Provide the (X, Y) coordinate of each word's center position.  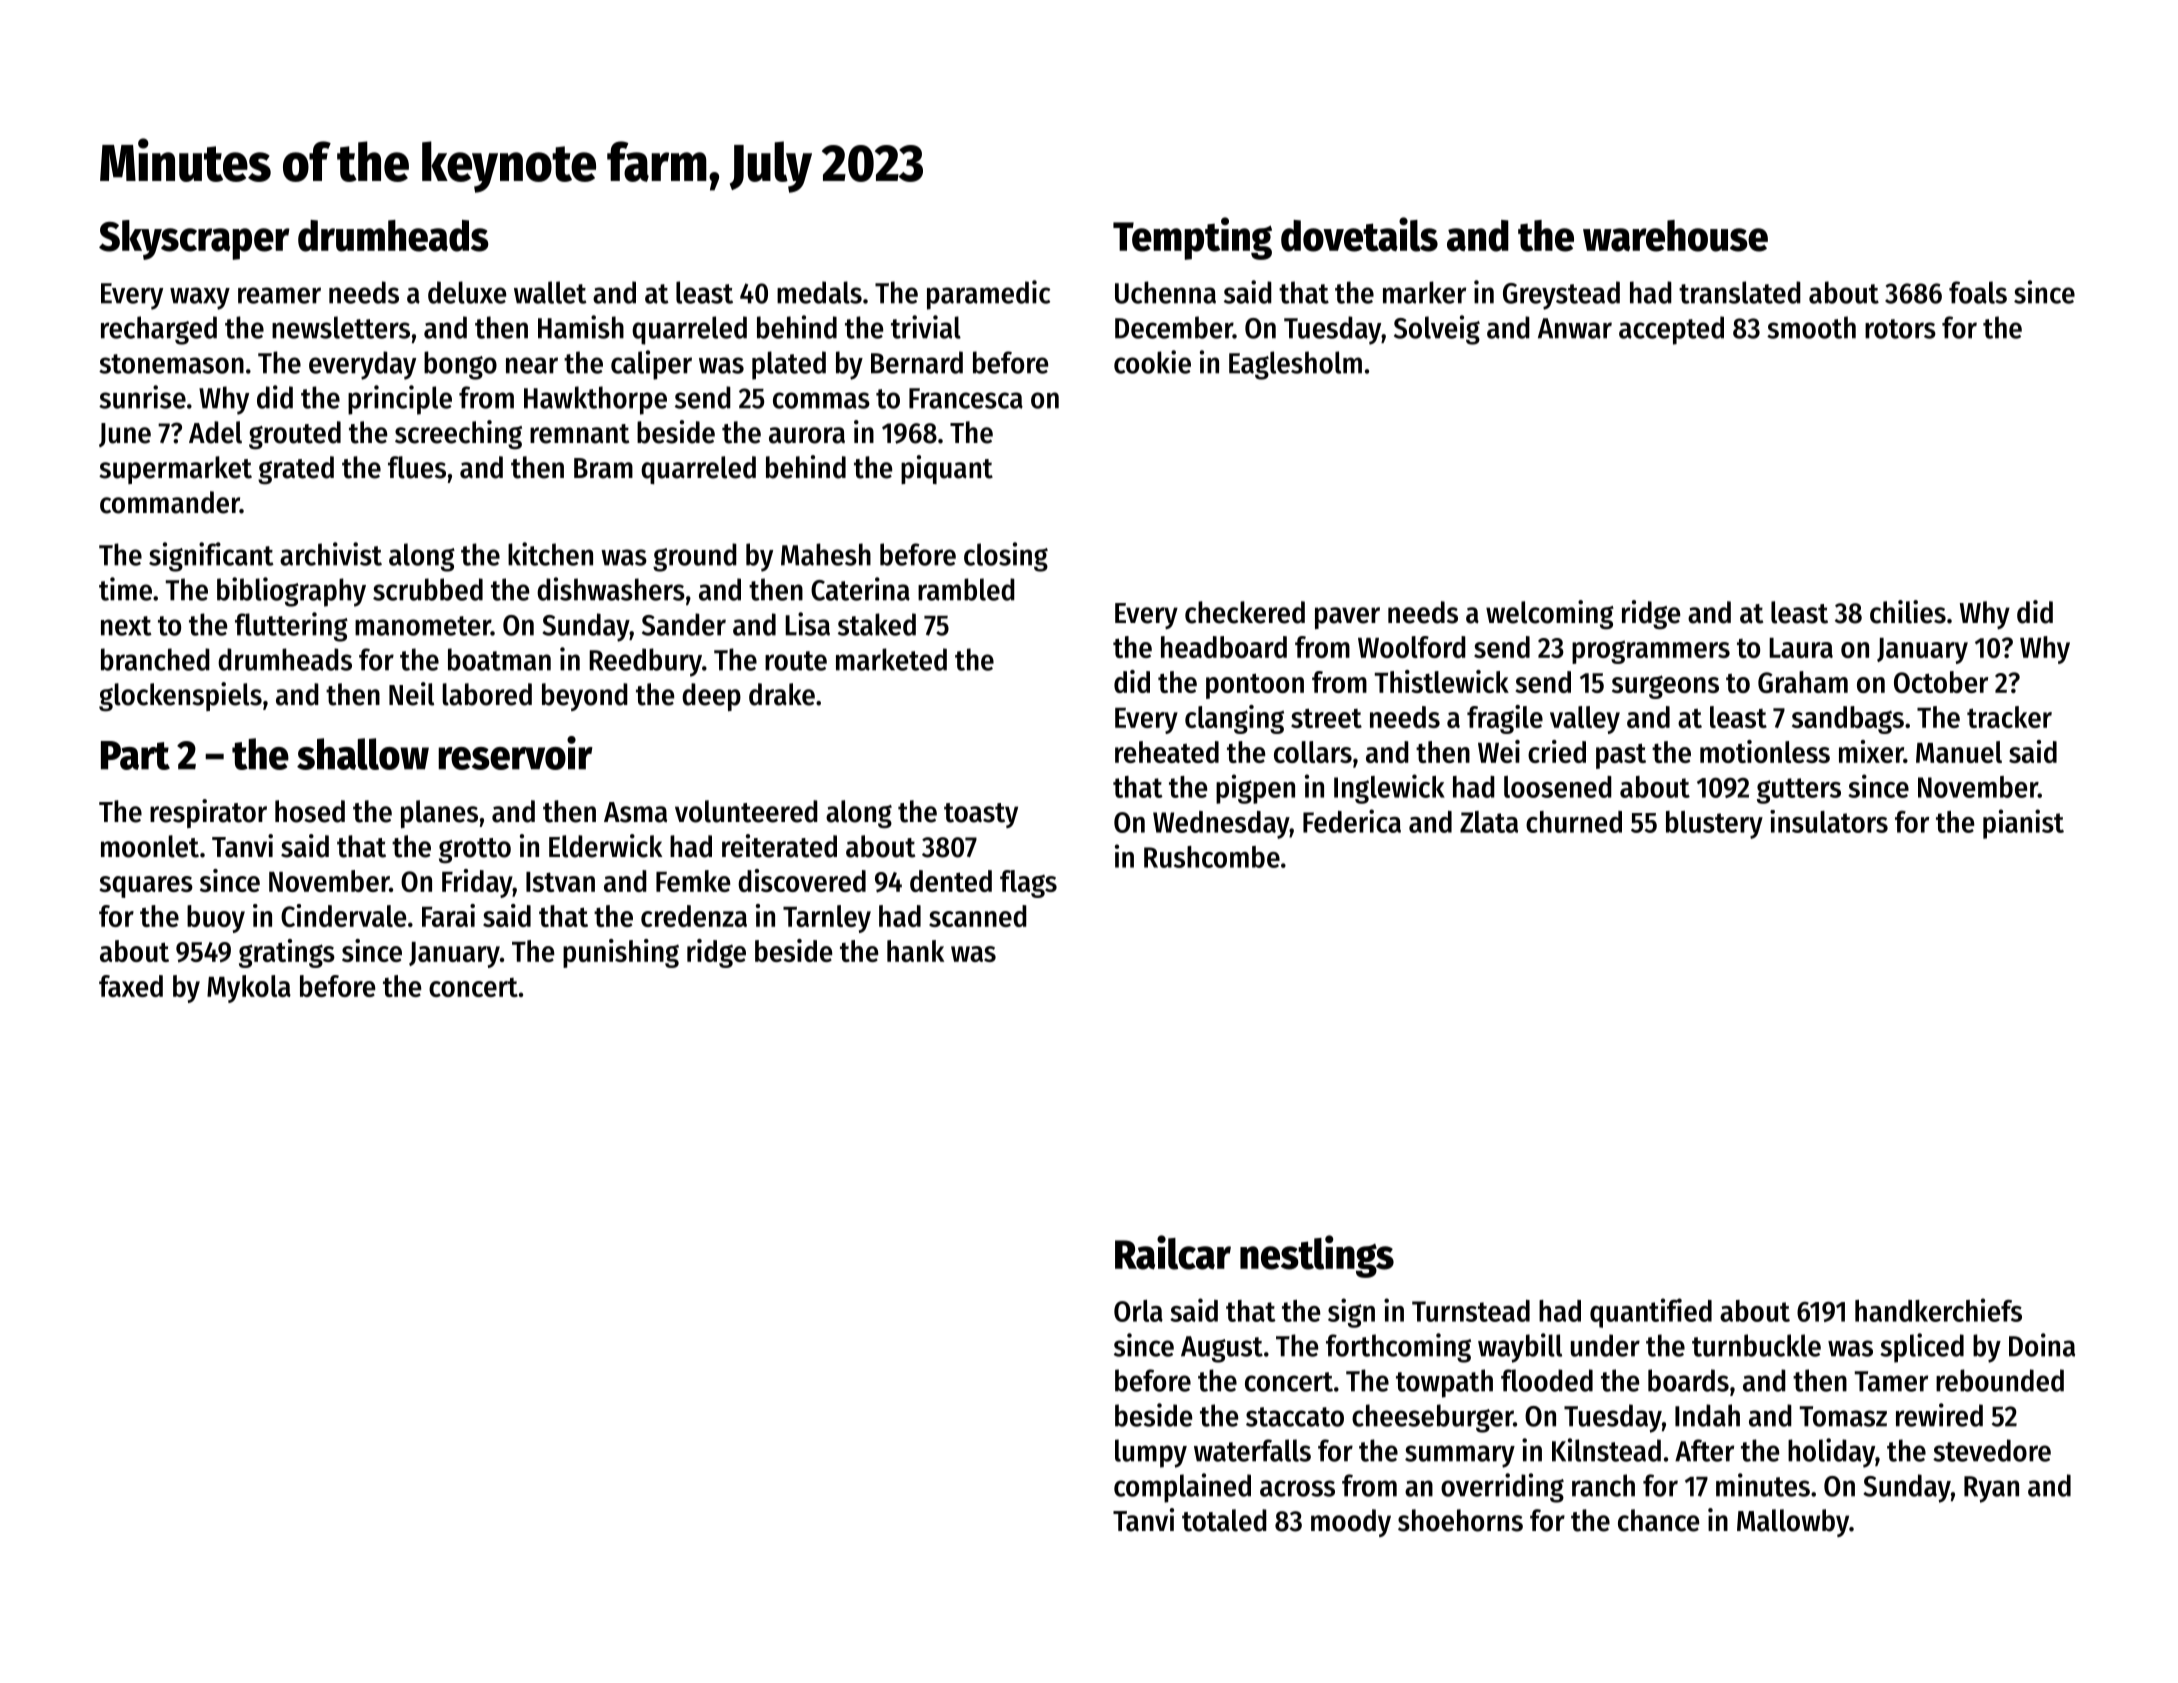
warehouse (1675, 236)
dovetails (1359, 234)
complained (1182, 1488)
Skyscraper (194, 240)
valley (1585, 720)
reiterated (779, 846)
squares (146, 887)
